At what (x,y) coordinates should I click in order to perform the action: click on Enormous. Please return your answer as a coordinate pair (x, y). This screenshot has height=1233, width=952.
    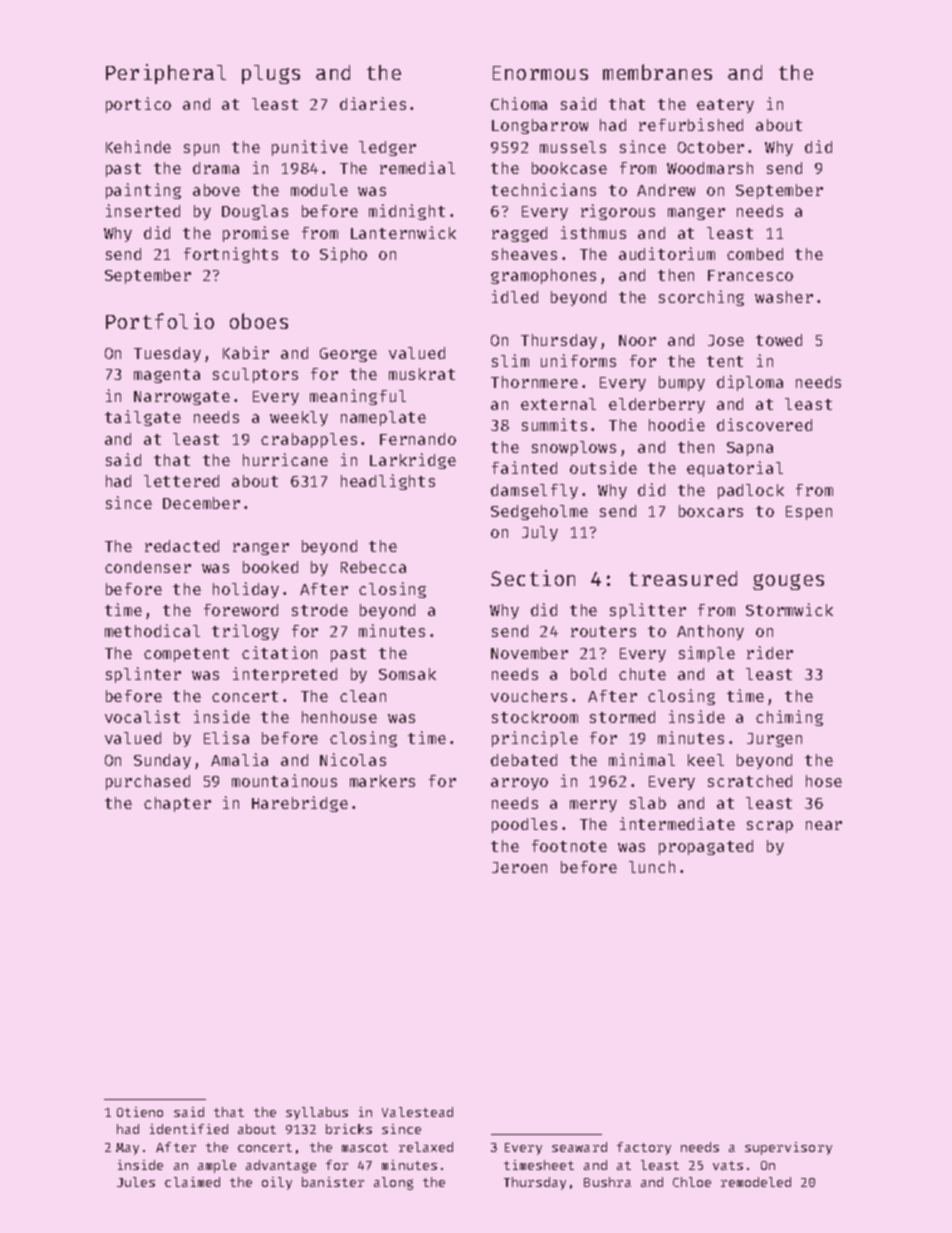
    Looking at the image, I should click on (540, 73).
